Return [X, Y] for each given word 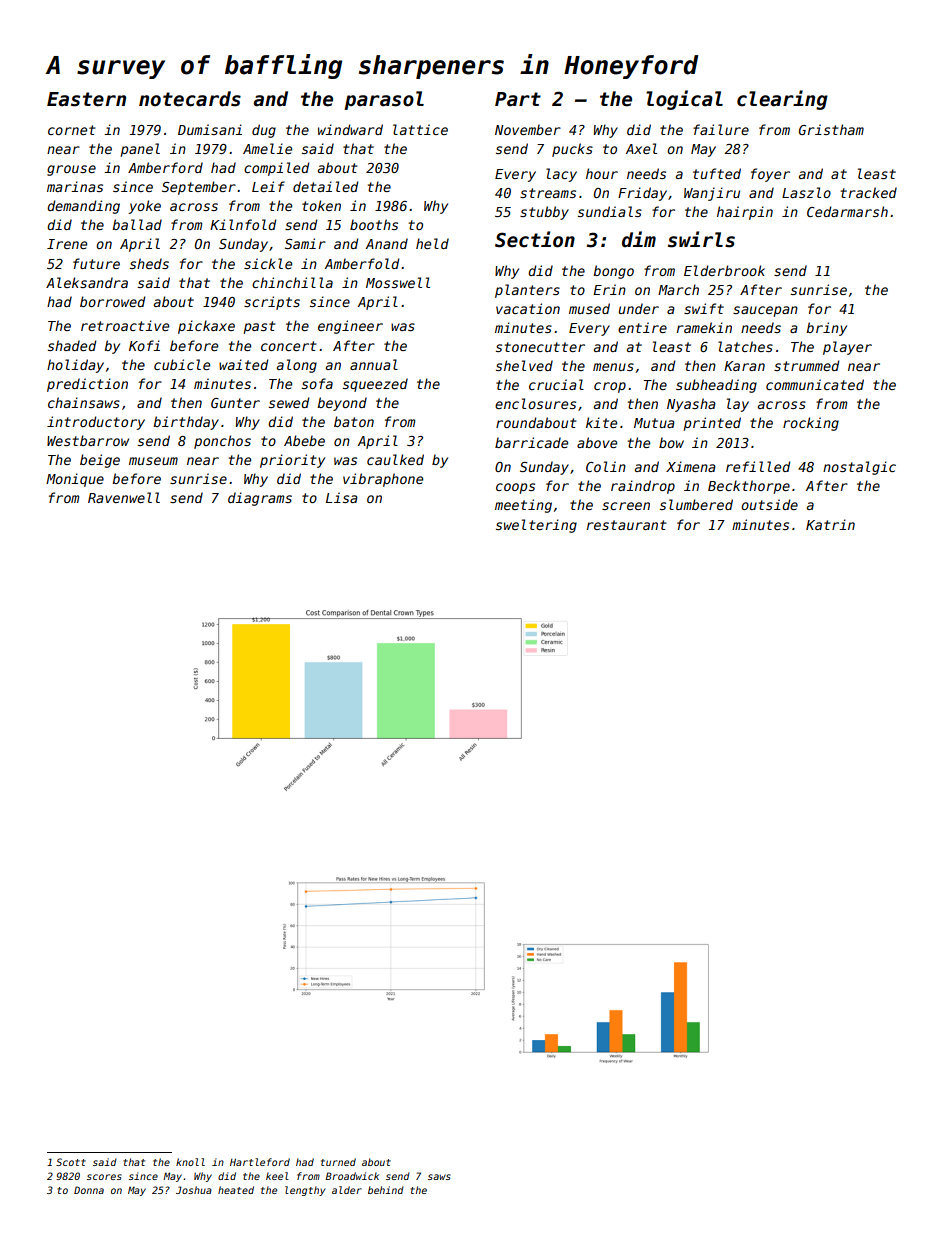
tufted [717, 173]
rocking [811, 424]
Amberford [165, 167]
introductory [96, 423]
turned [338, 1162]
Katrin [830, 524]
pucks [572, 150]
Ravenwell [124, 497]
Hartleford [260, 1162]
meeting [523, 506]
